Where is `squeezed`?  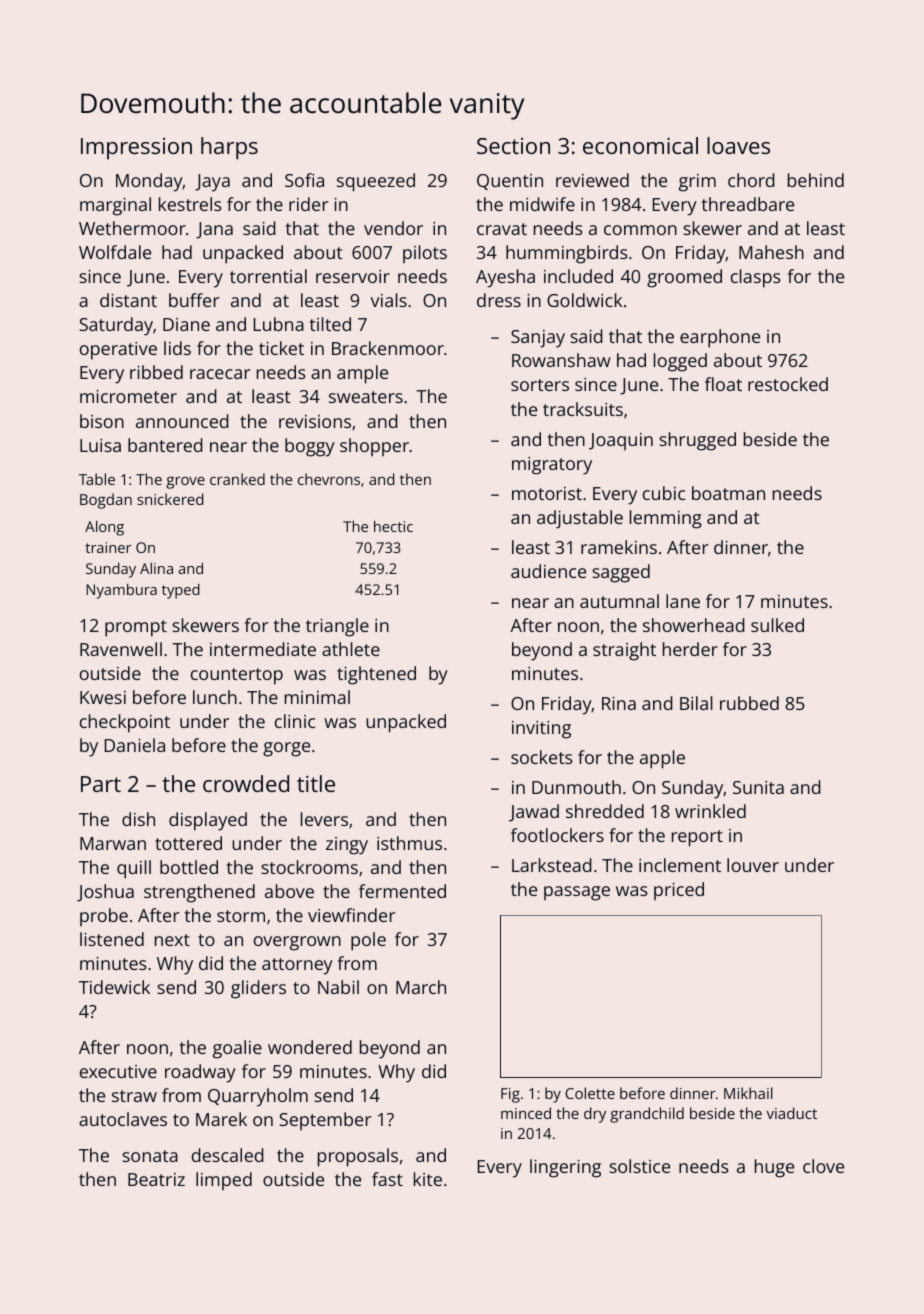 squeezed is located at coordinates (376, 182).
